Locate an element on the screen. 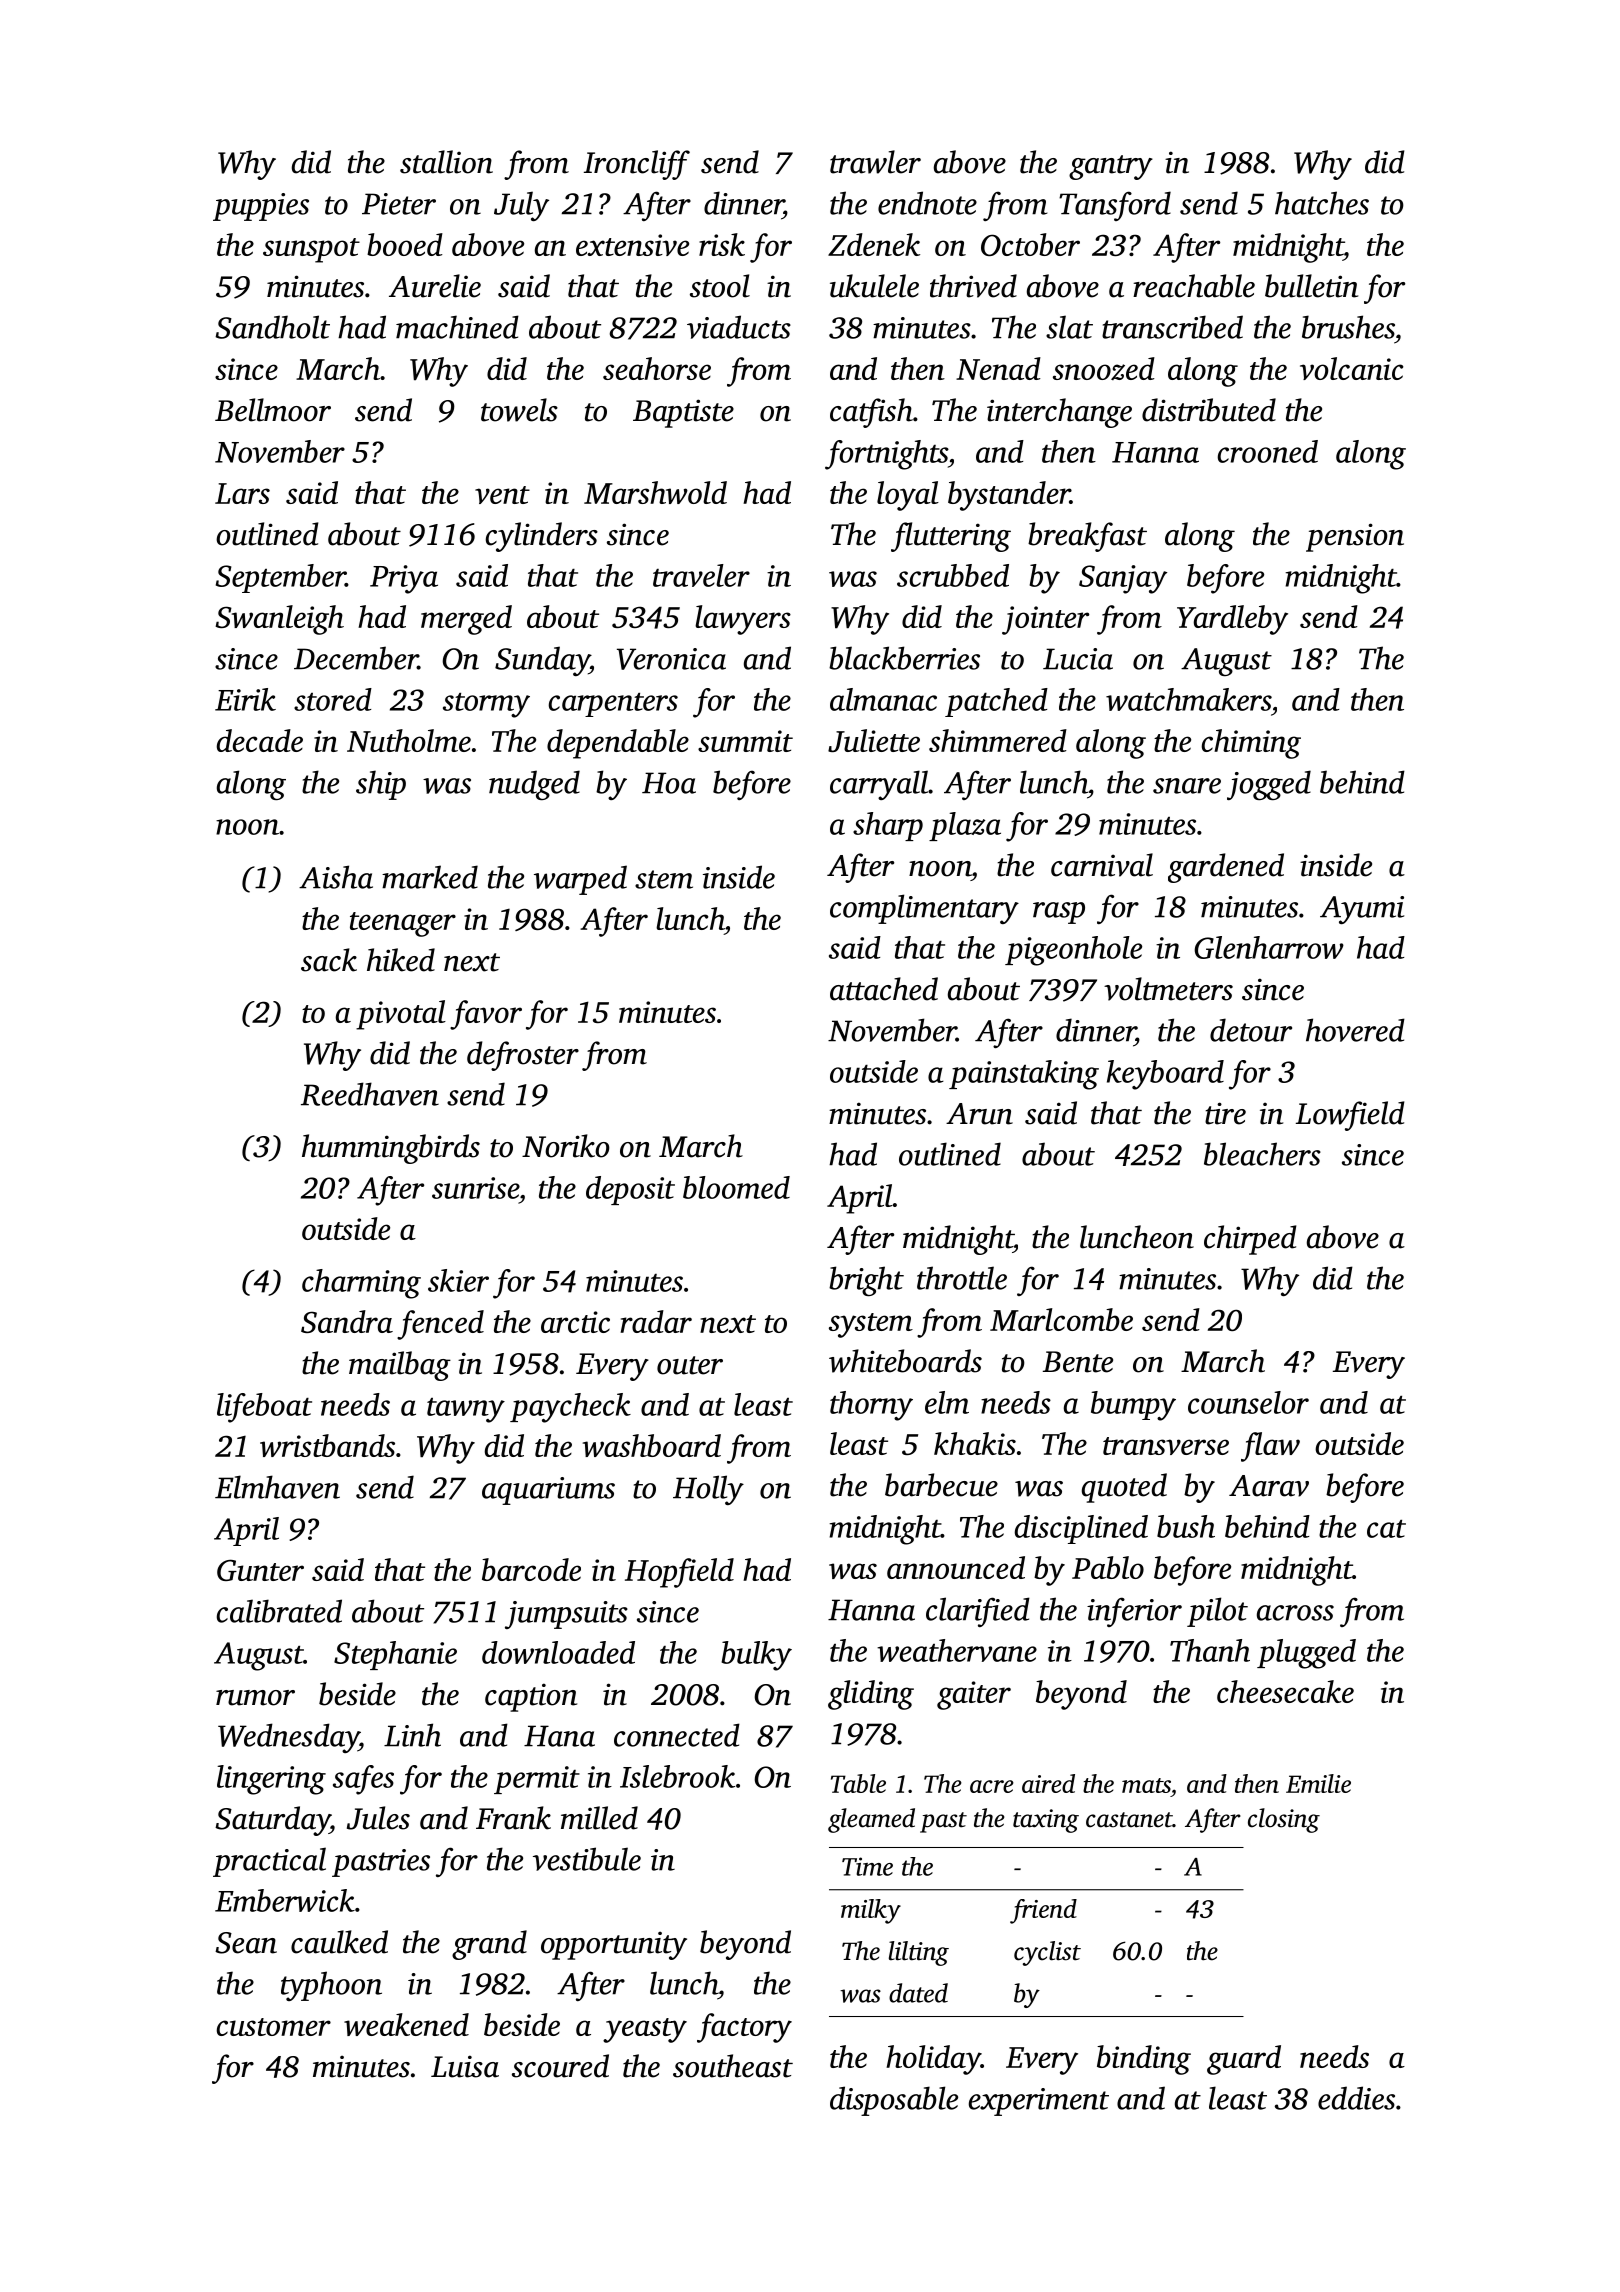 This screenshot has width=1620, height=2292. trawler is located at coordinates (875, 162).
